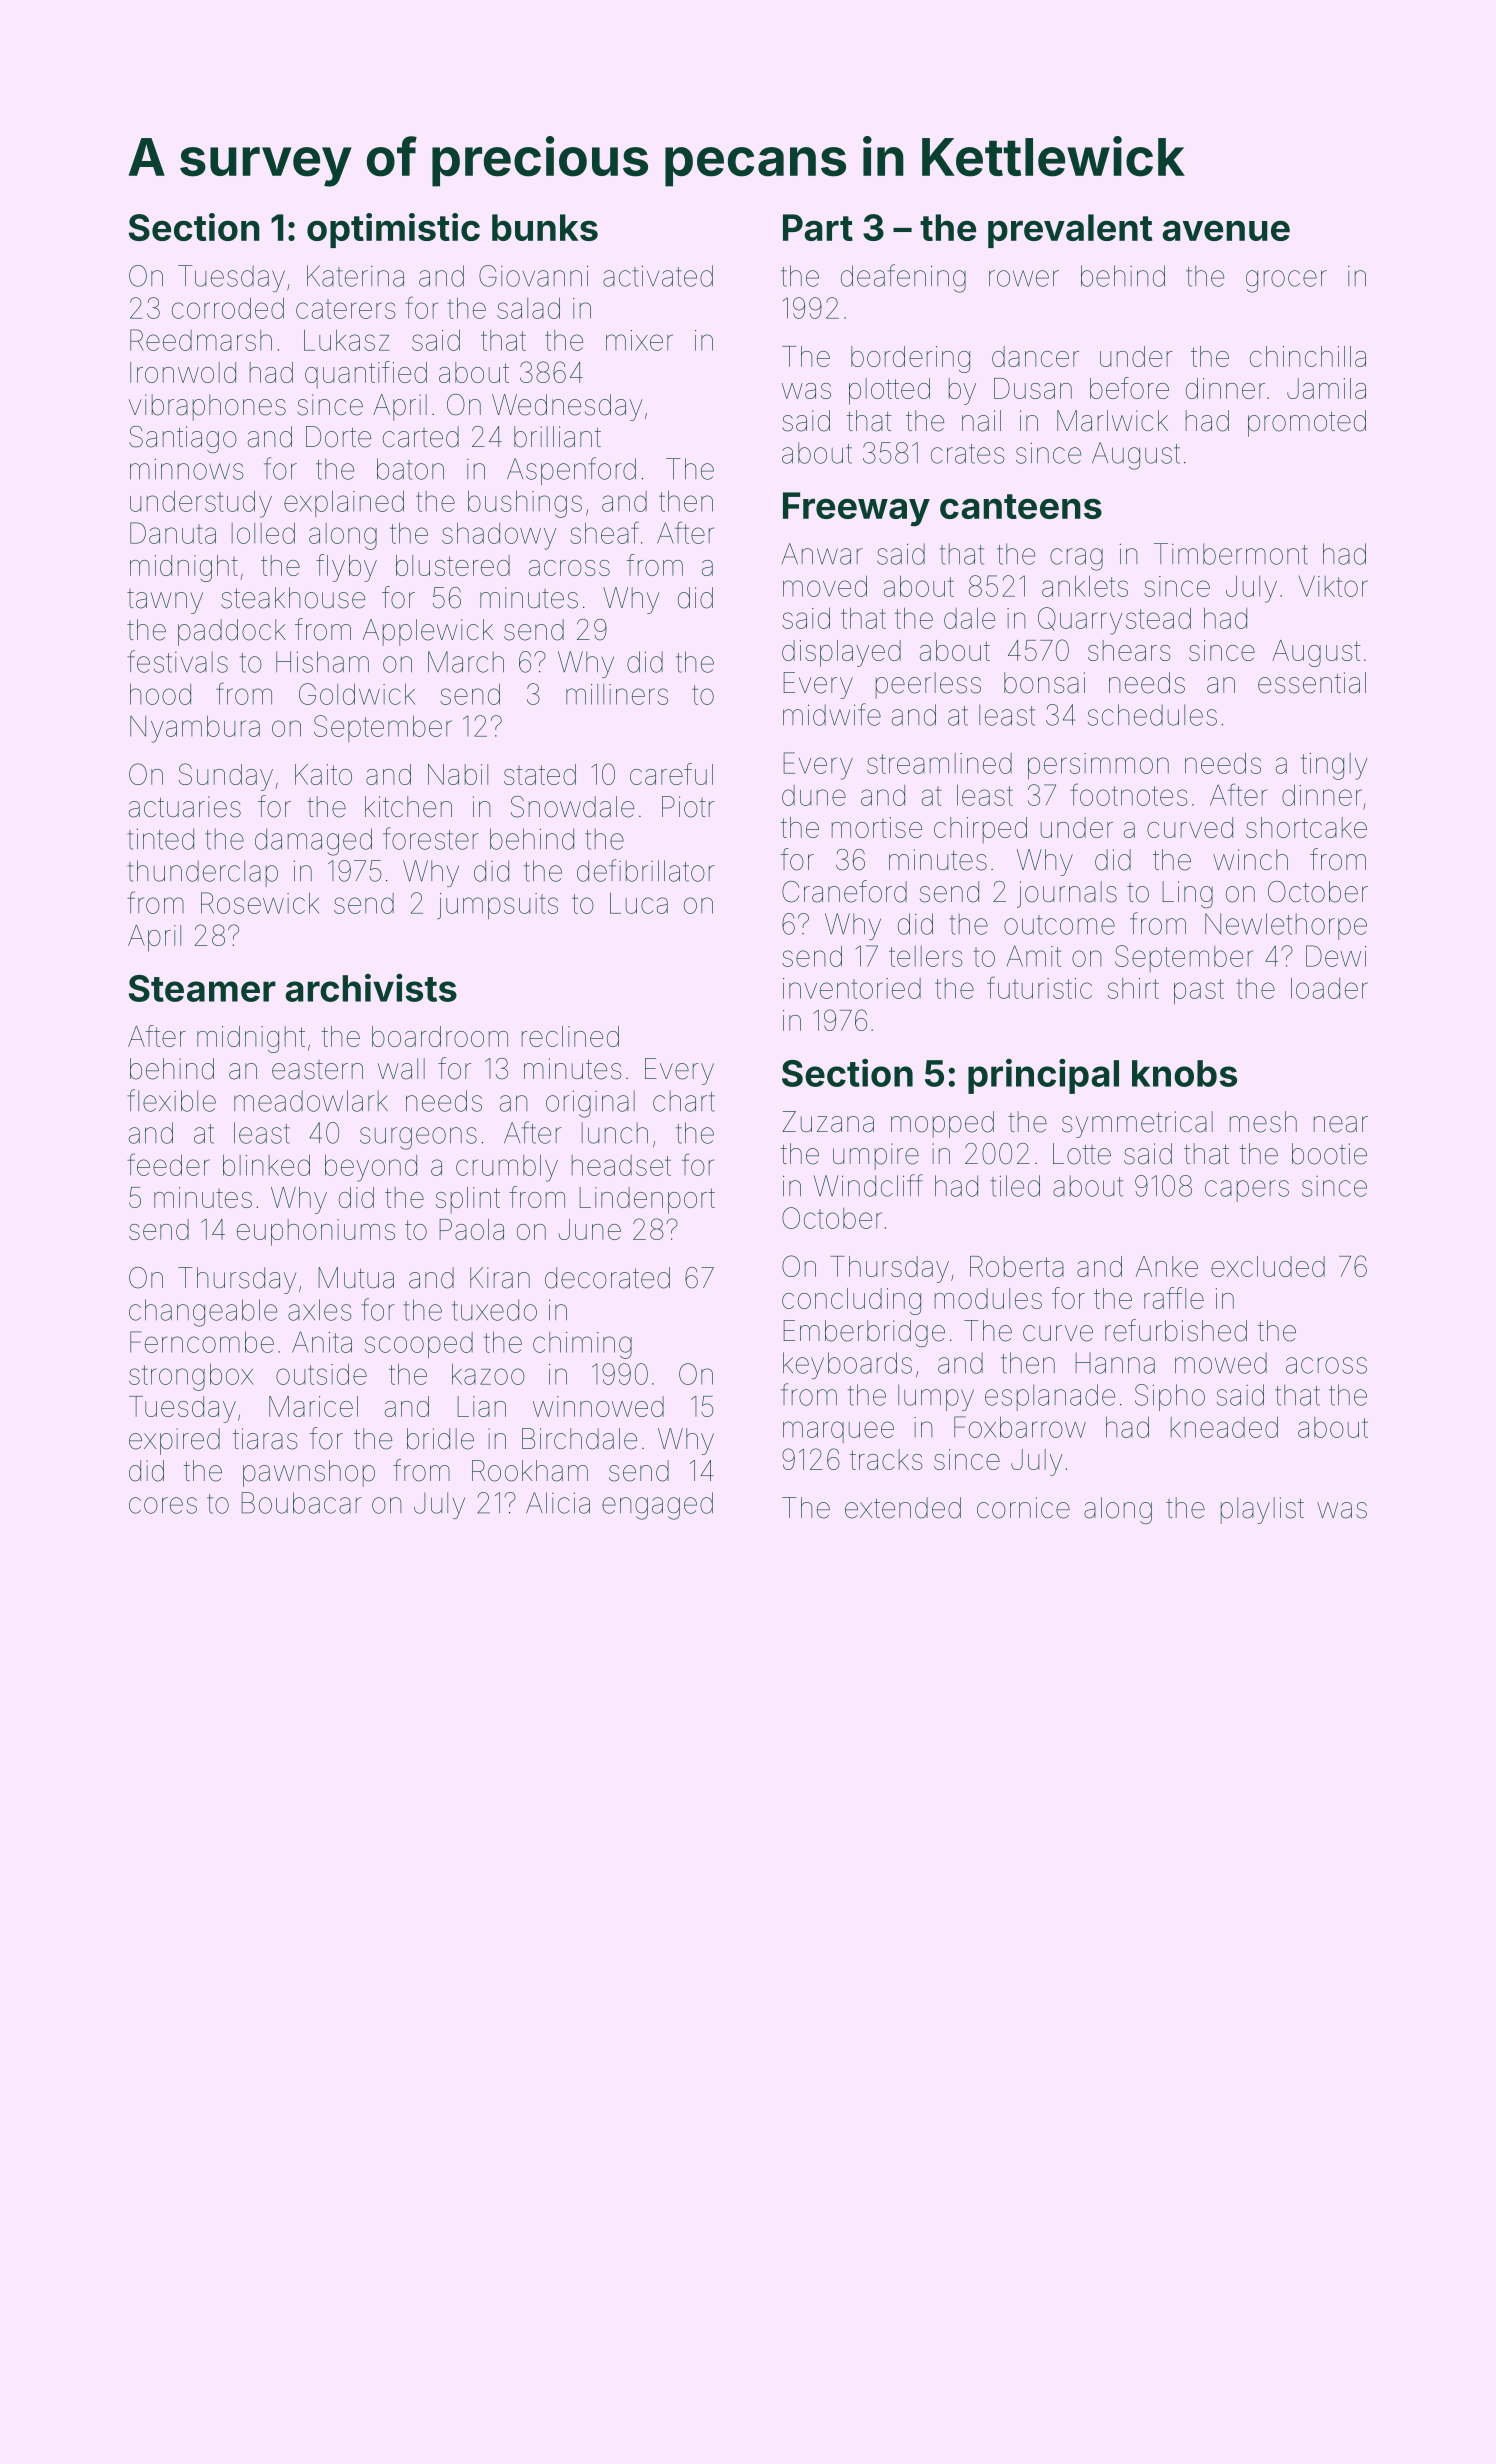  I want to click on winch, so click(1250, 859).
